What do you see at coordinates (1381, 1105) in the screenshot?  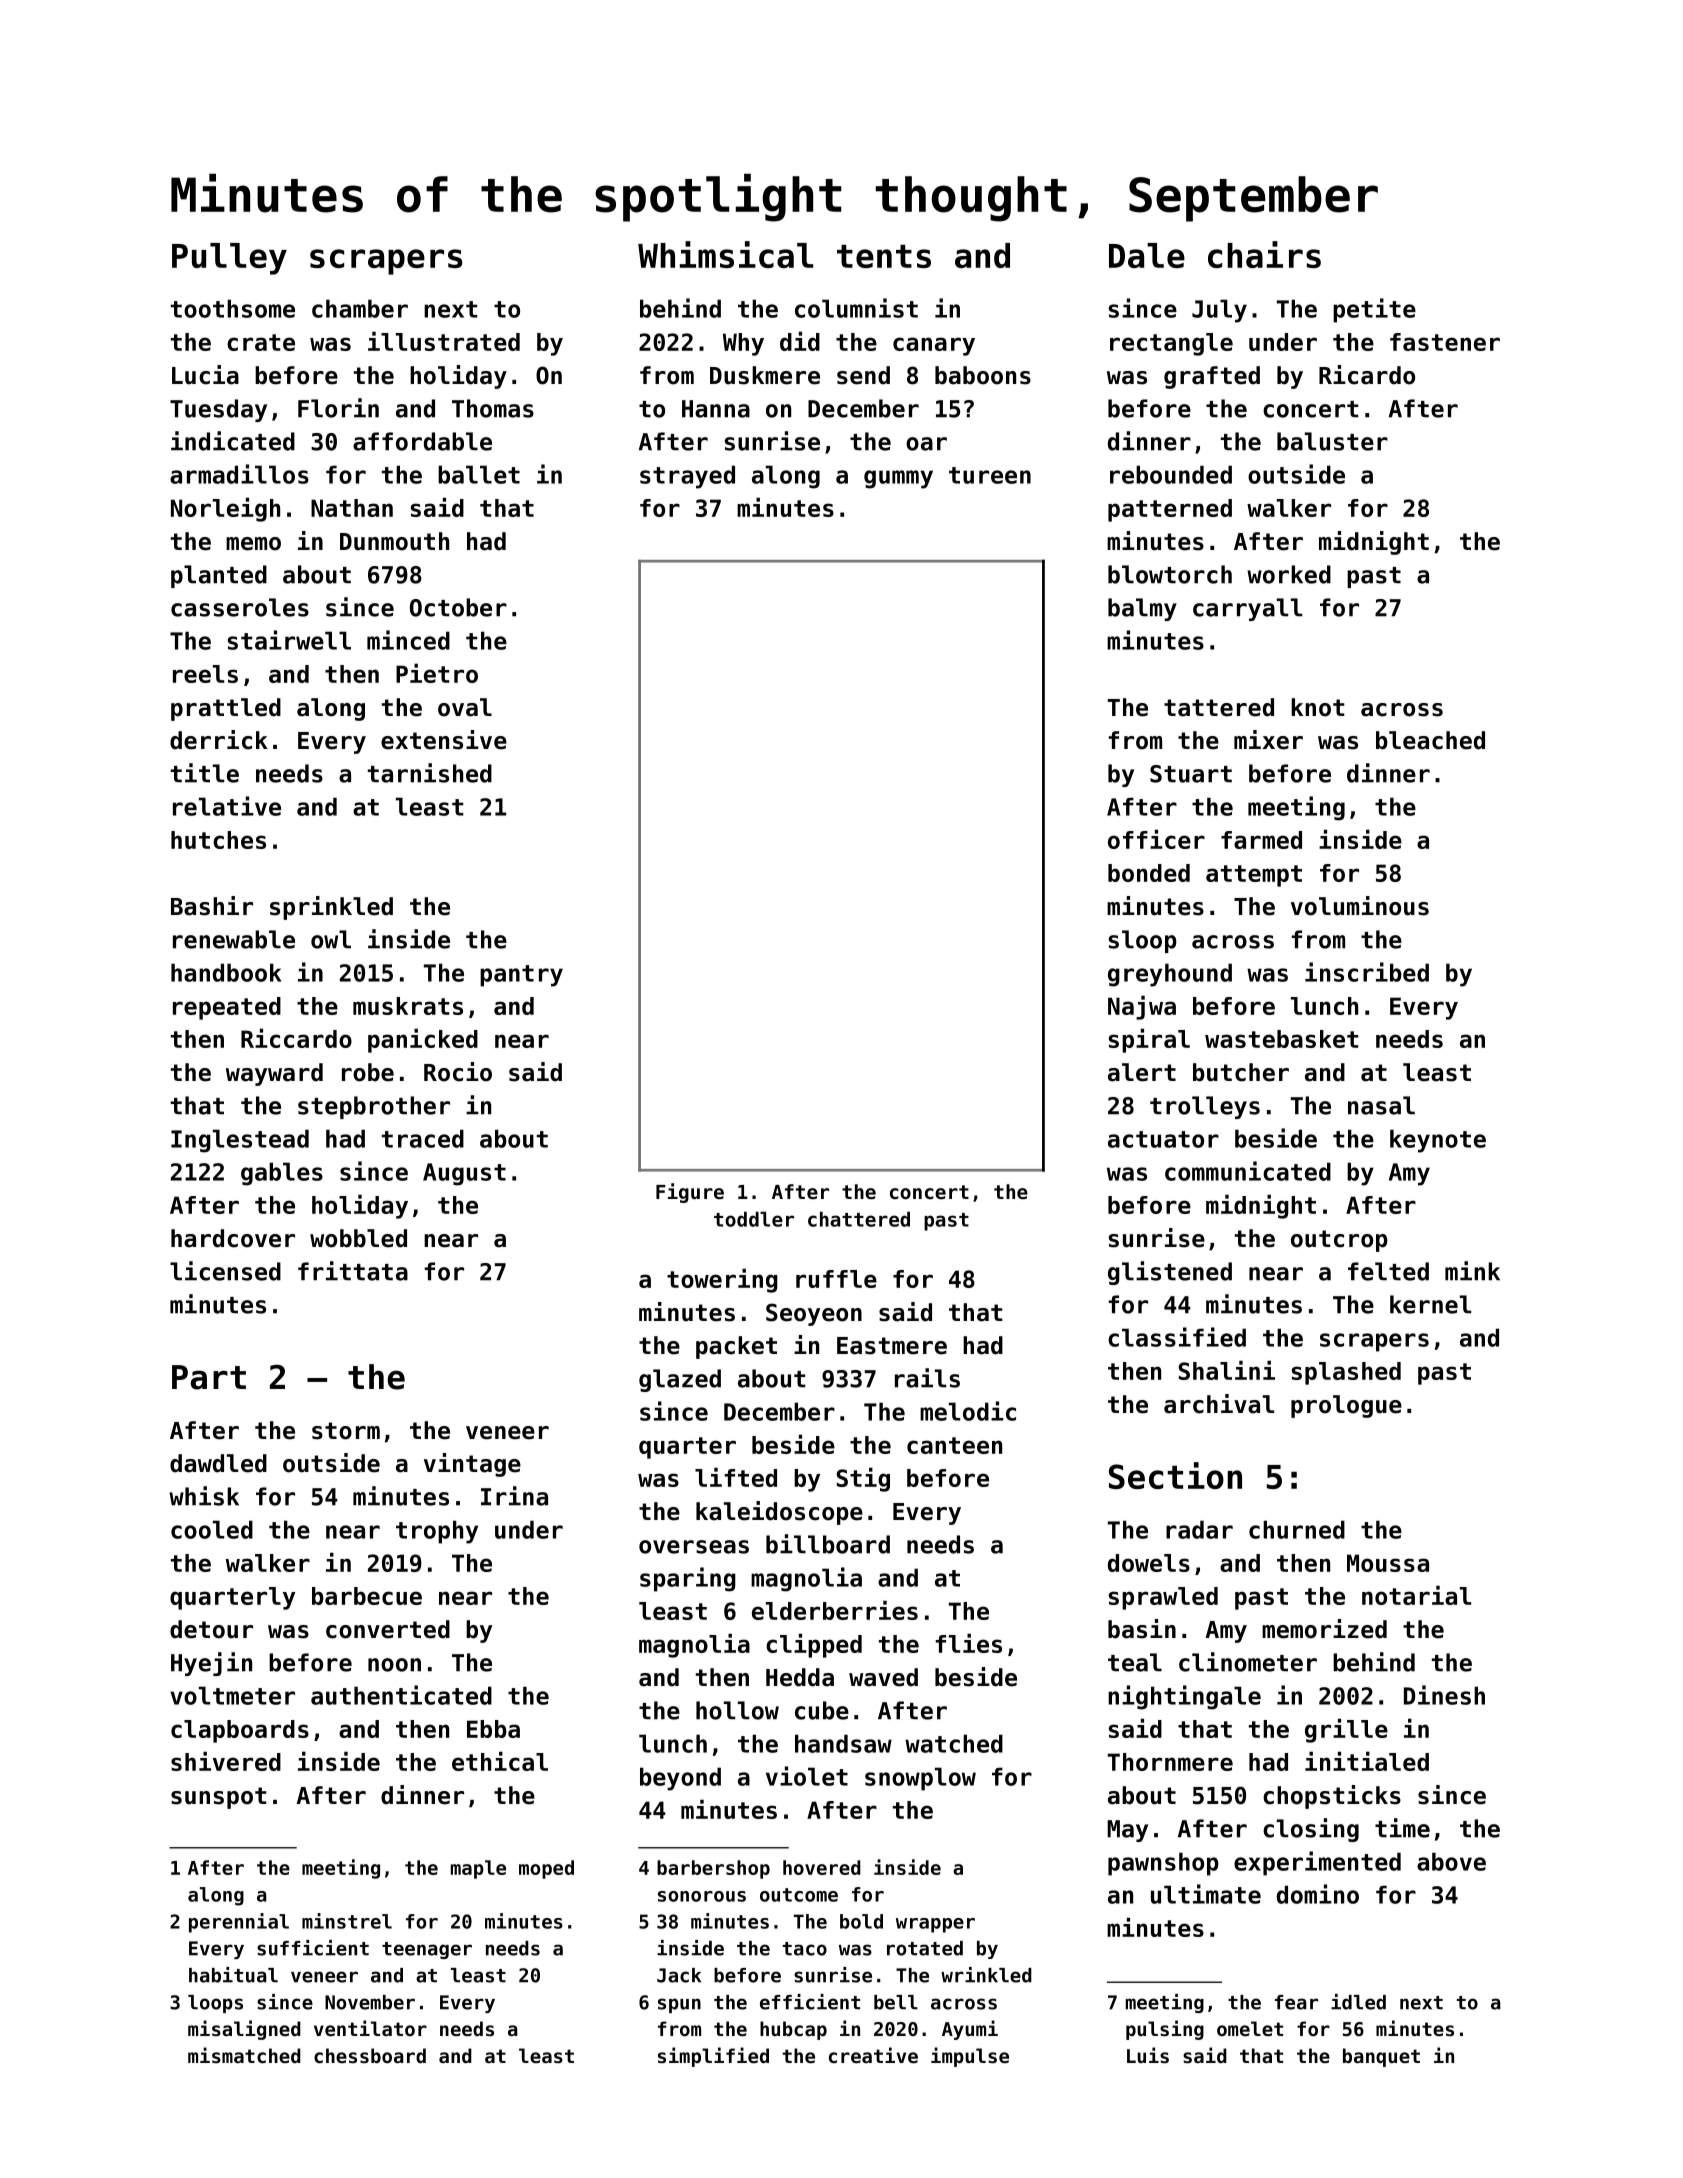 I see `nasal` at bounding box center [1381, 1105].
